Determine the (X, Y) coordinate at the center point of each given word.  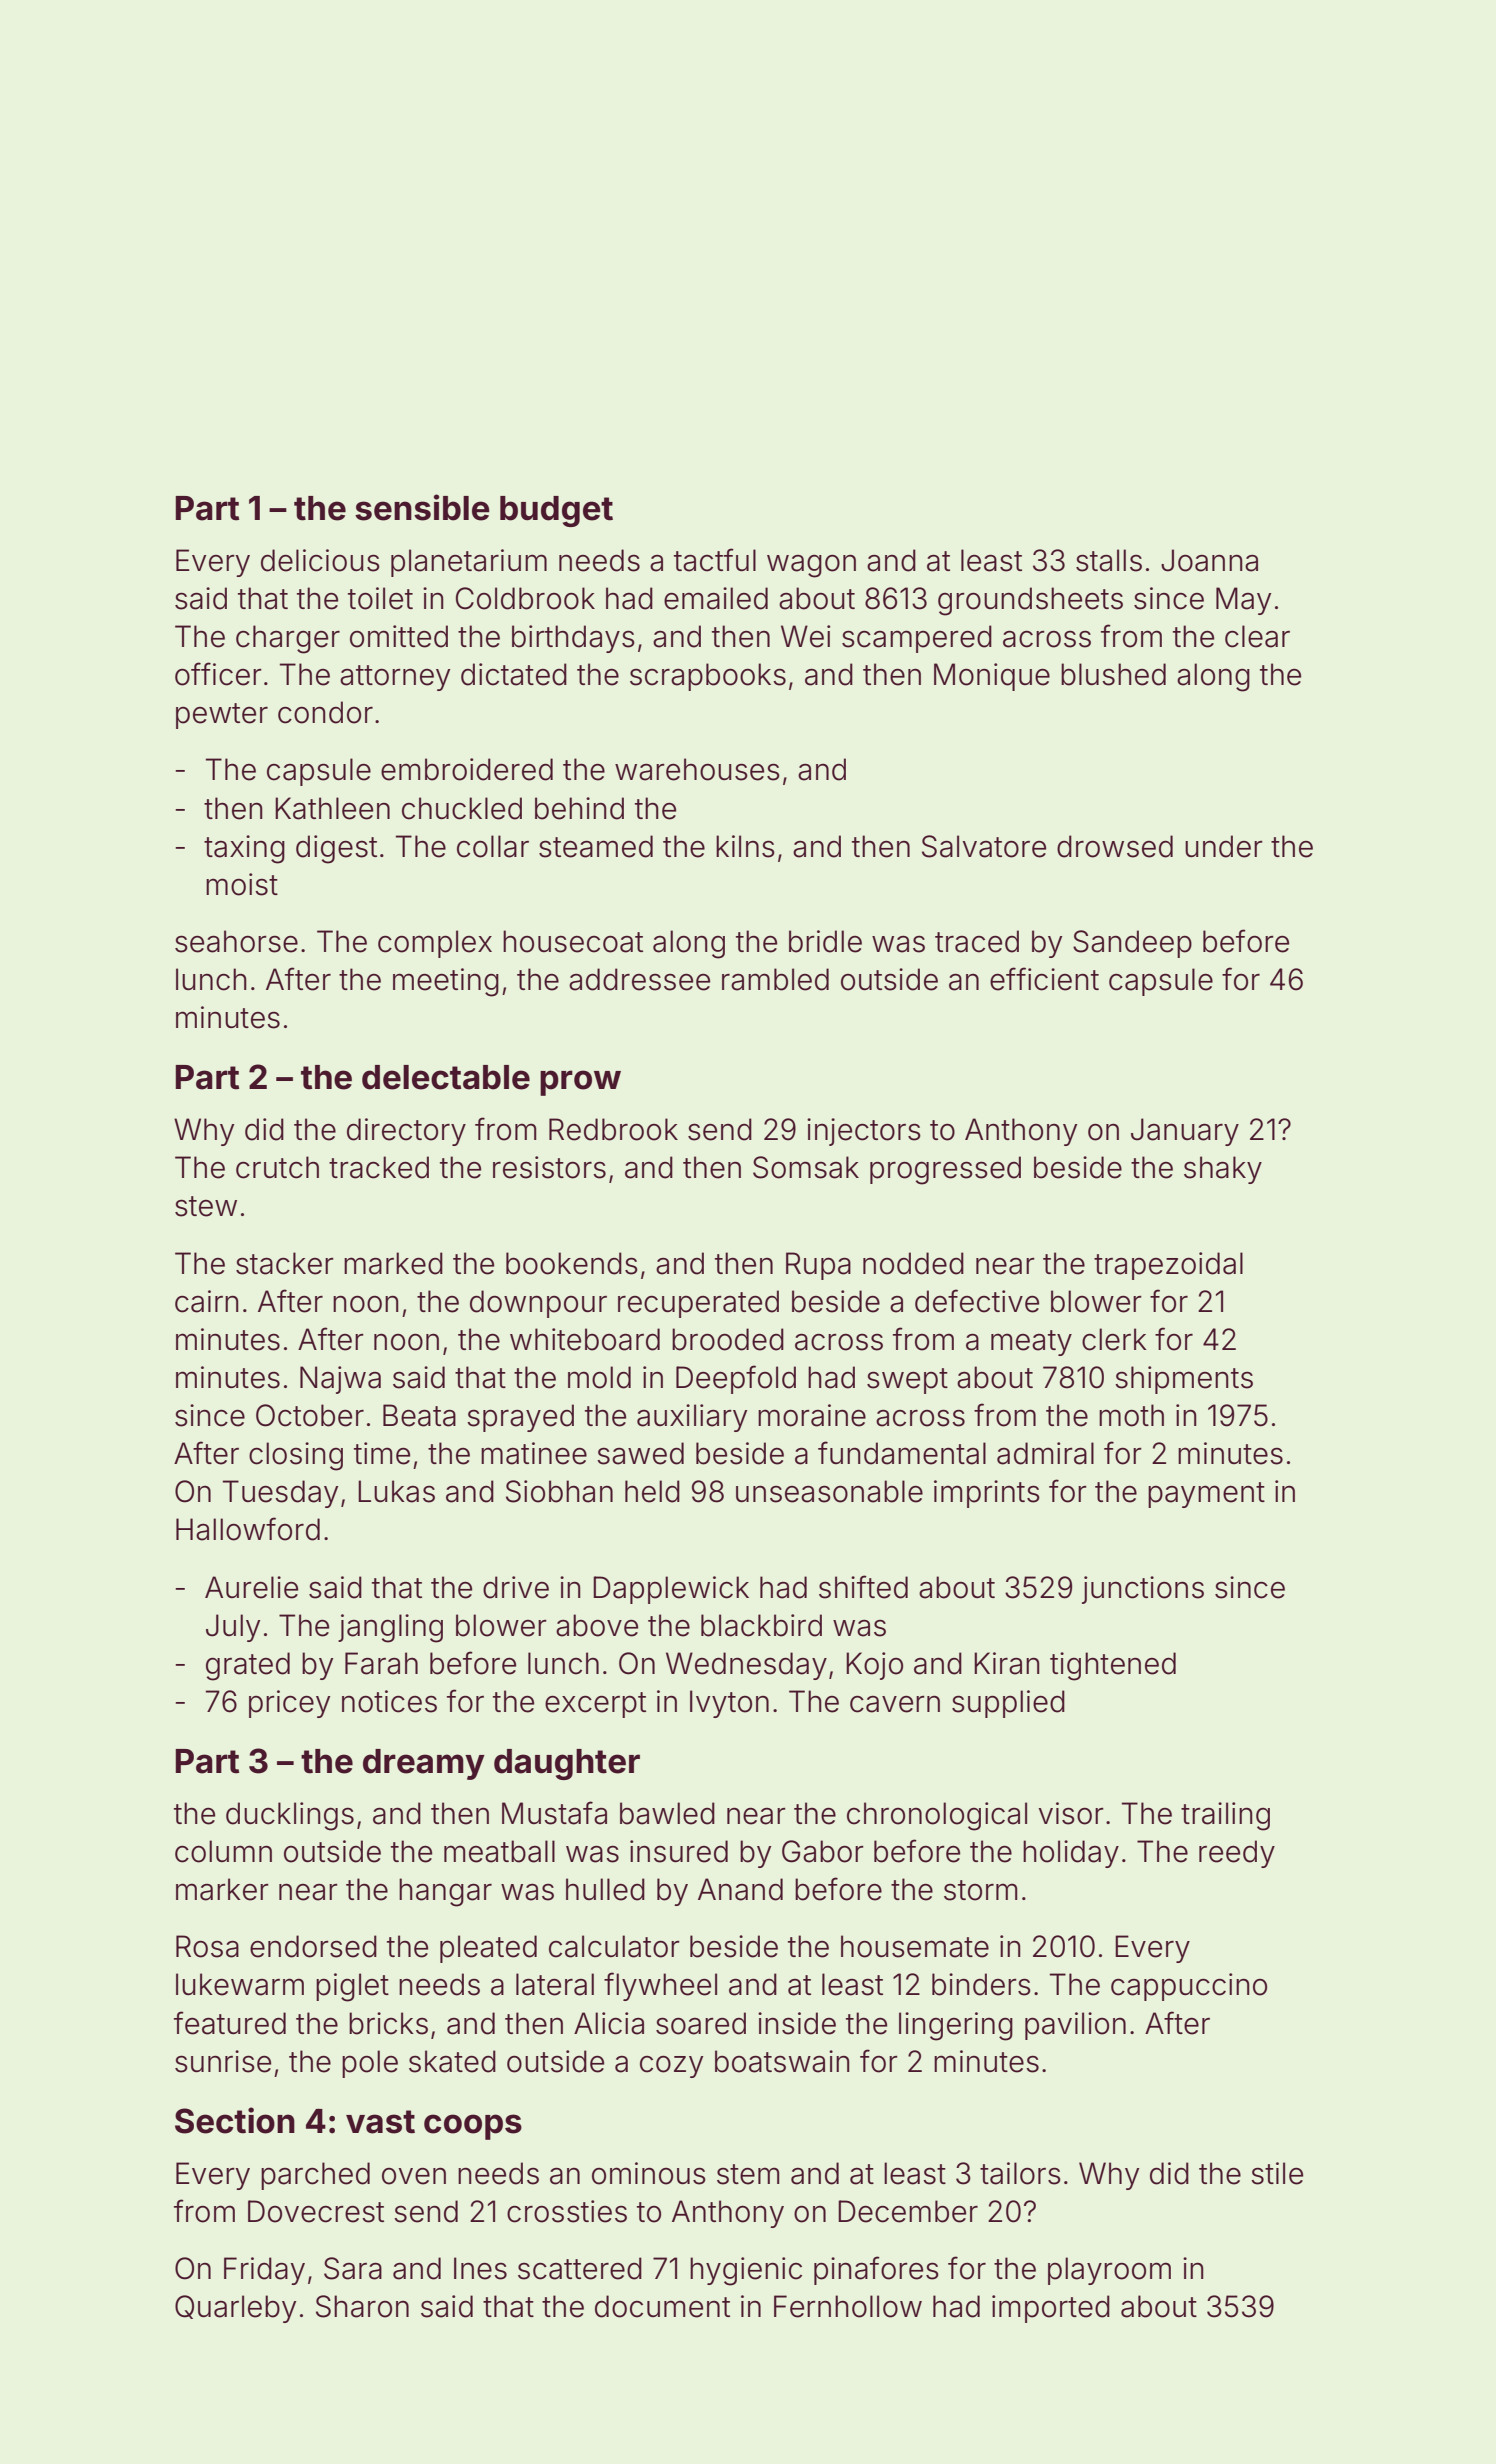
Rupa (818, 1266)
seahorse (236, 941)
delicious (320, 560)
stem (748, 2174)
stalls (1109, 560)
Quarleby (235, 2309)
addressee (639, 979)
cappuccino (1189, 1987)
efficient (1044, 979)
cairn (207, 1301)
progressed (945, 1170)
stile (1277, 2173)
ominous (649, 2173)
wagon (811, 566)
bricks (388, 2023)
